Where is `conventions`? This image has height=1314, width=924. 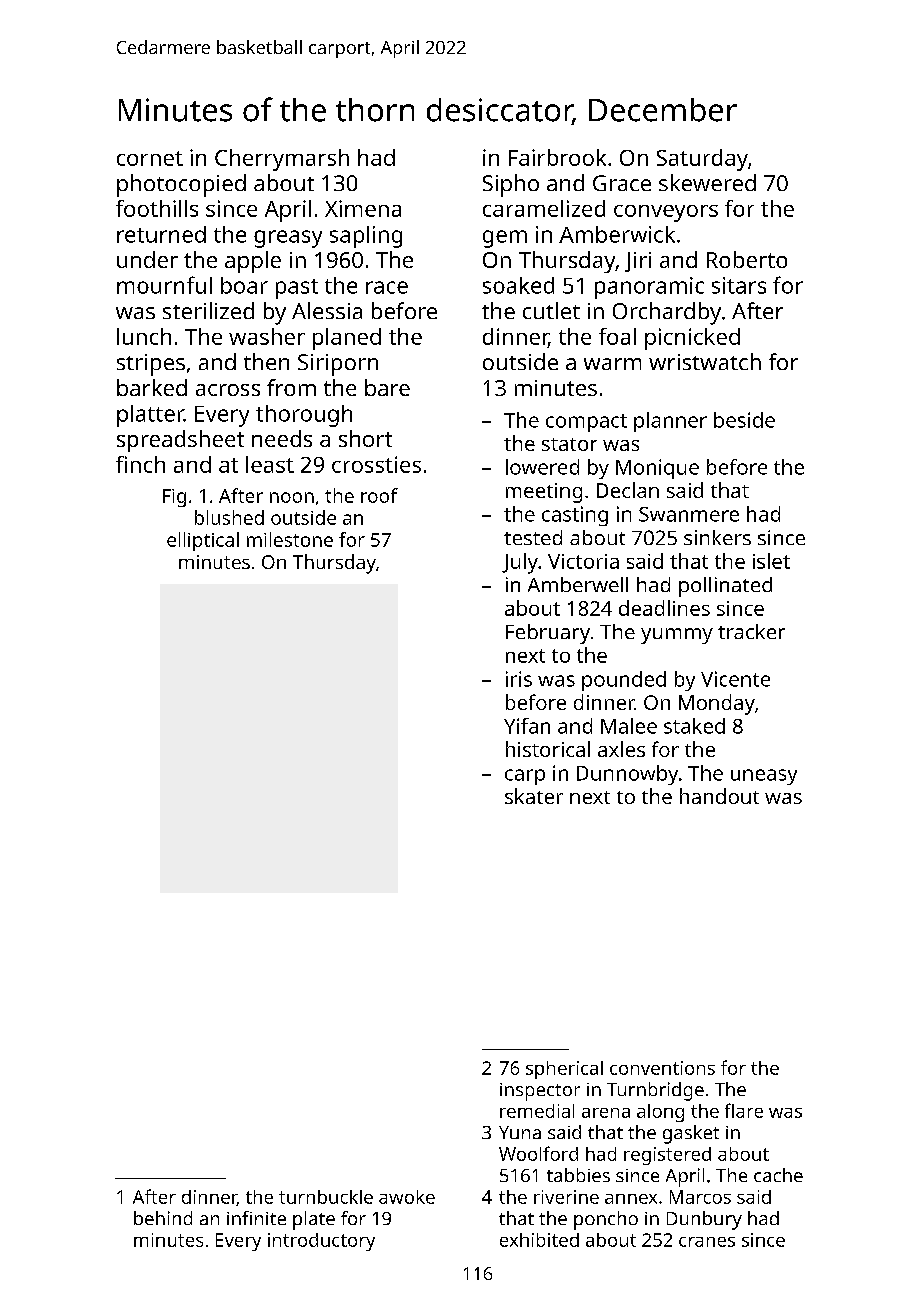
conventions is located at coordinates (662, 1068).
